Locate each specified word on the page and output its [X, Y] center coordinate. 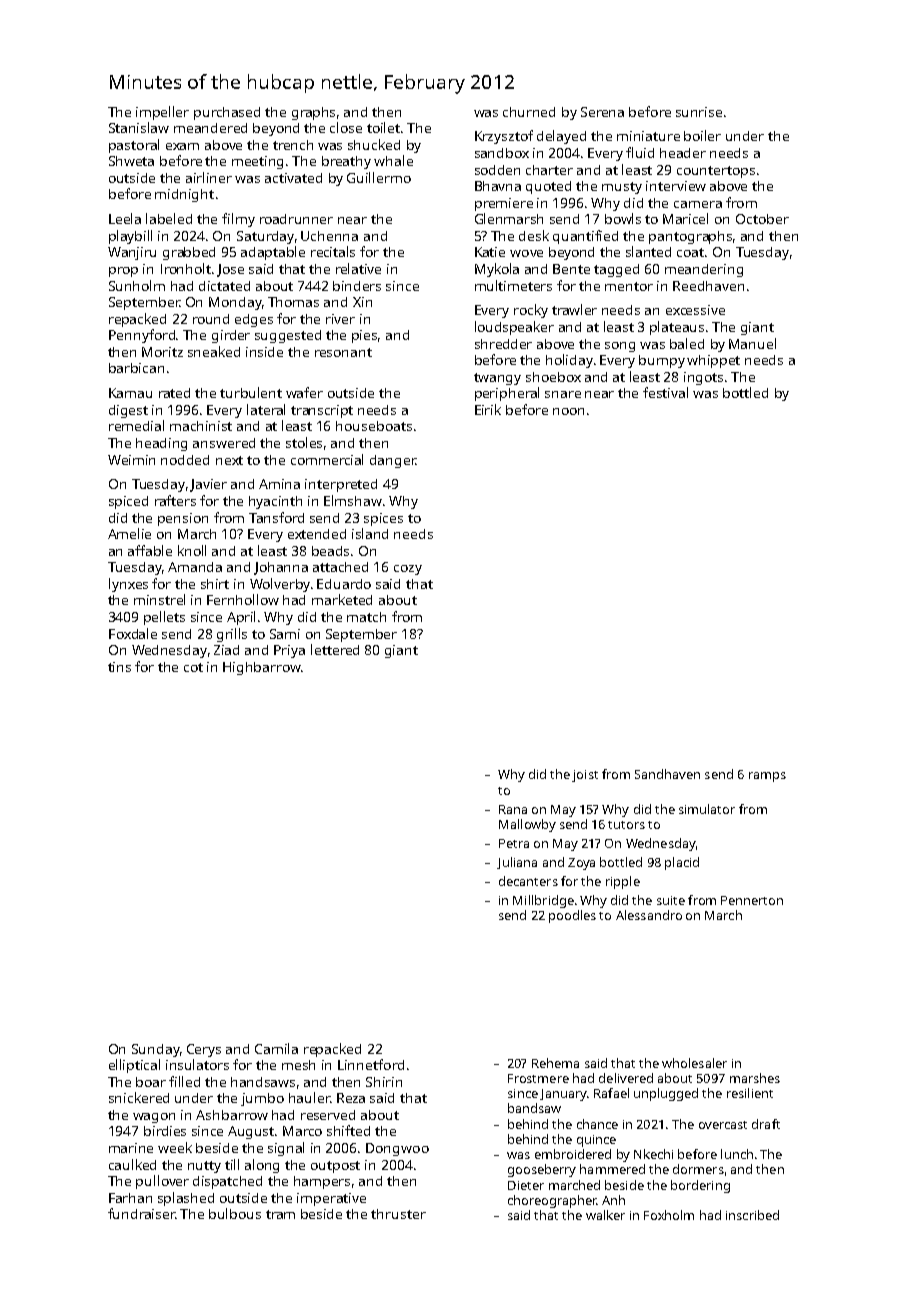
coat [691, 252]
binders [357, 286]
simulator [707, 809]
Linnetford [371, 1064]
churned [529, 112]
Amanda [195, 567]
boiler [702, 135]
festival [665, 392]
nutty [204, 1167]
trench [293, 145]
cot [193, 667]
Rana [513, 809]
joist [585, 776]
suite [671, 900]
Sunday [156, 1050]
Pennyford [142, 336]
